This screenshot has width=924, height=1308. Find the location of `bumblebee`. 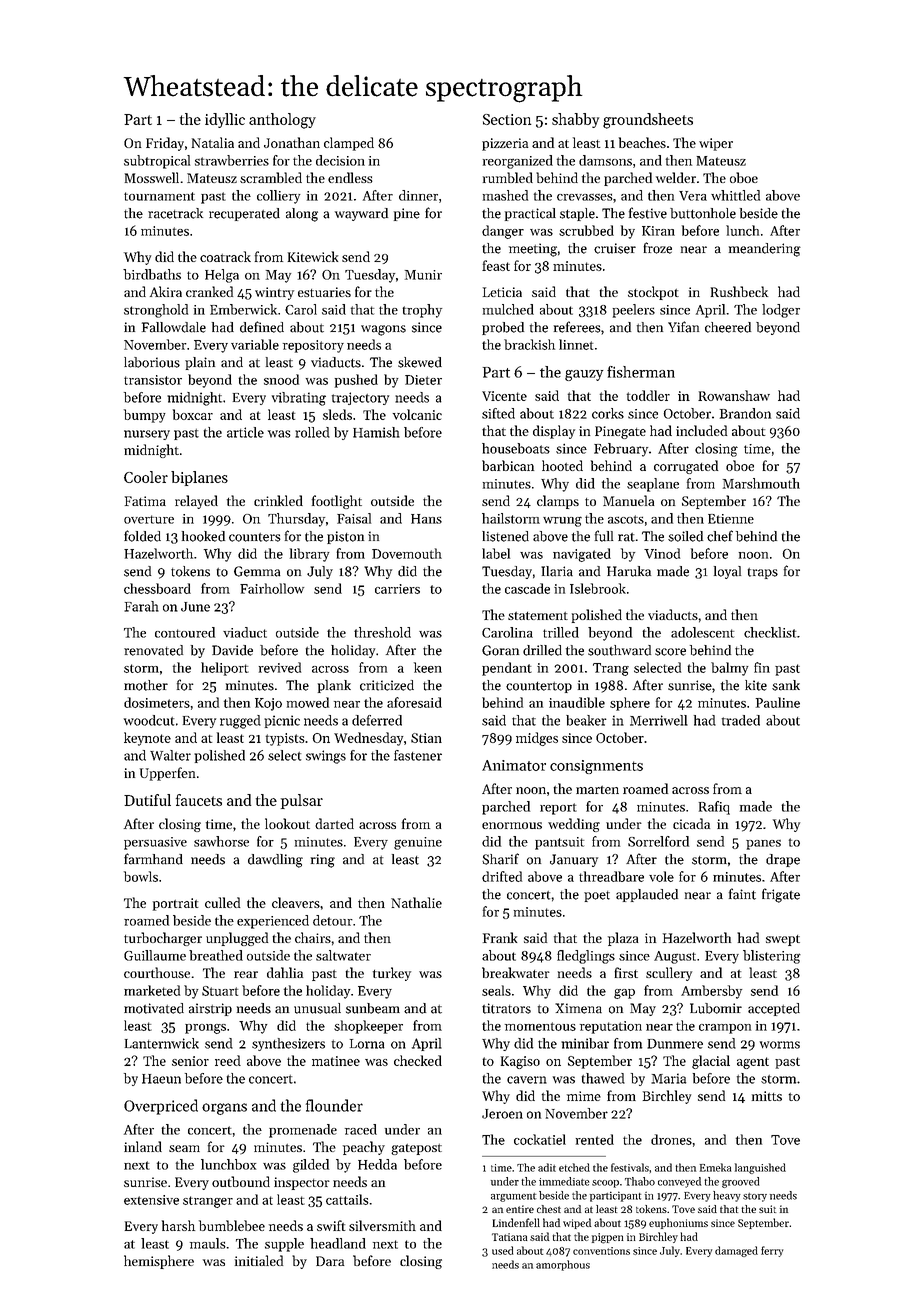

bumblebee is located at coordinates (232, 1225).
